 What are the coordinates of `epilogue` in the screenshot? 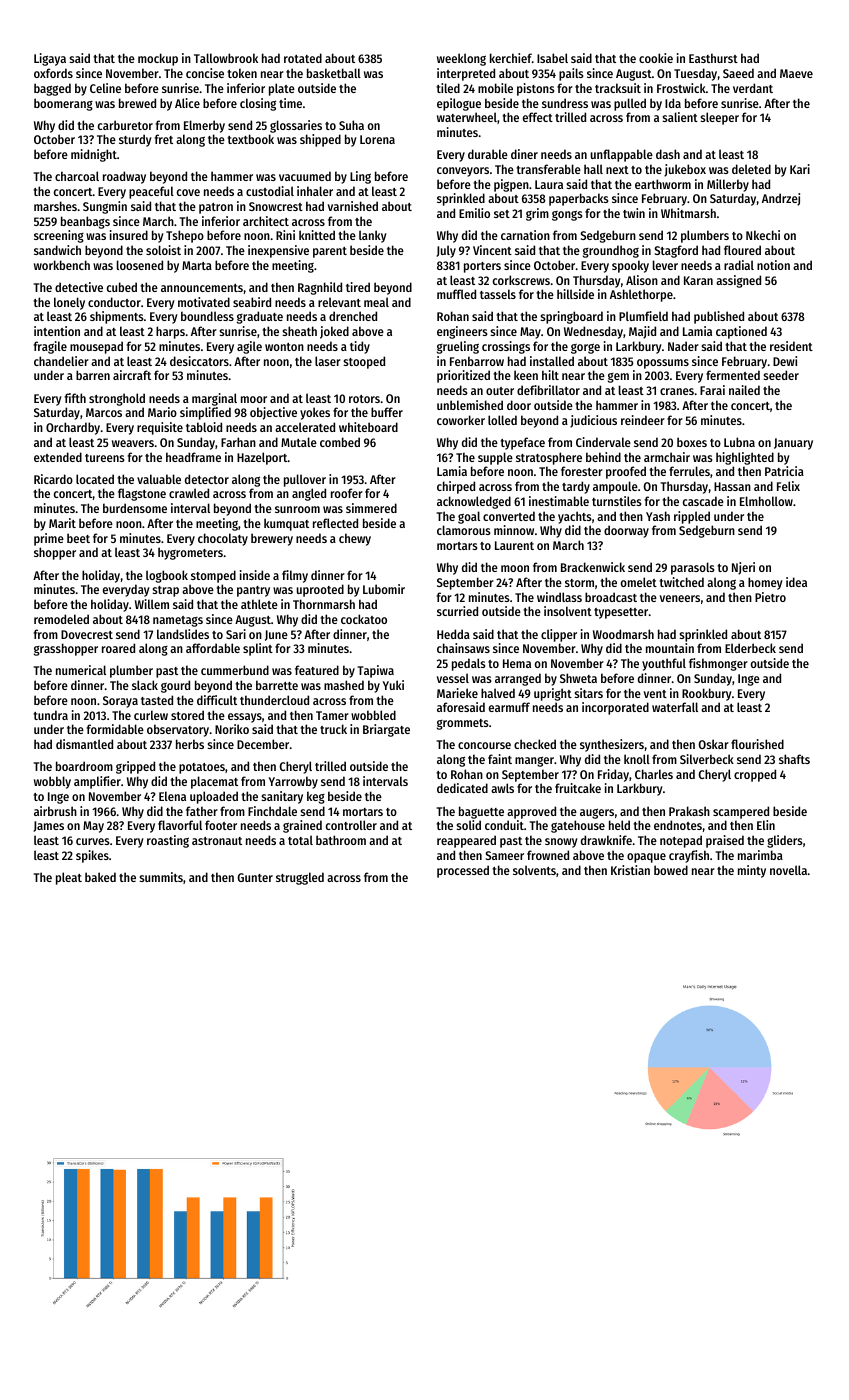 It's located at (459, 104).
